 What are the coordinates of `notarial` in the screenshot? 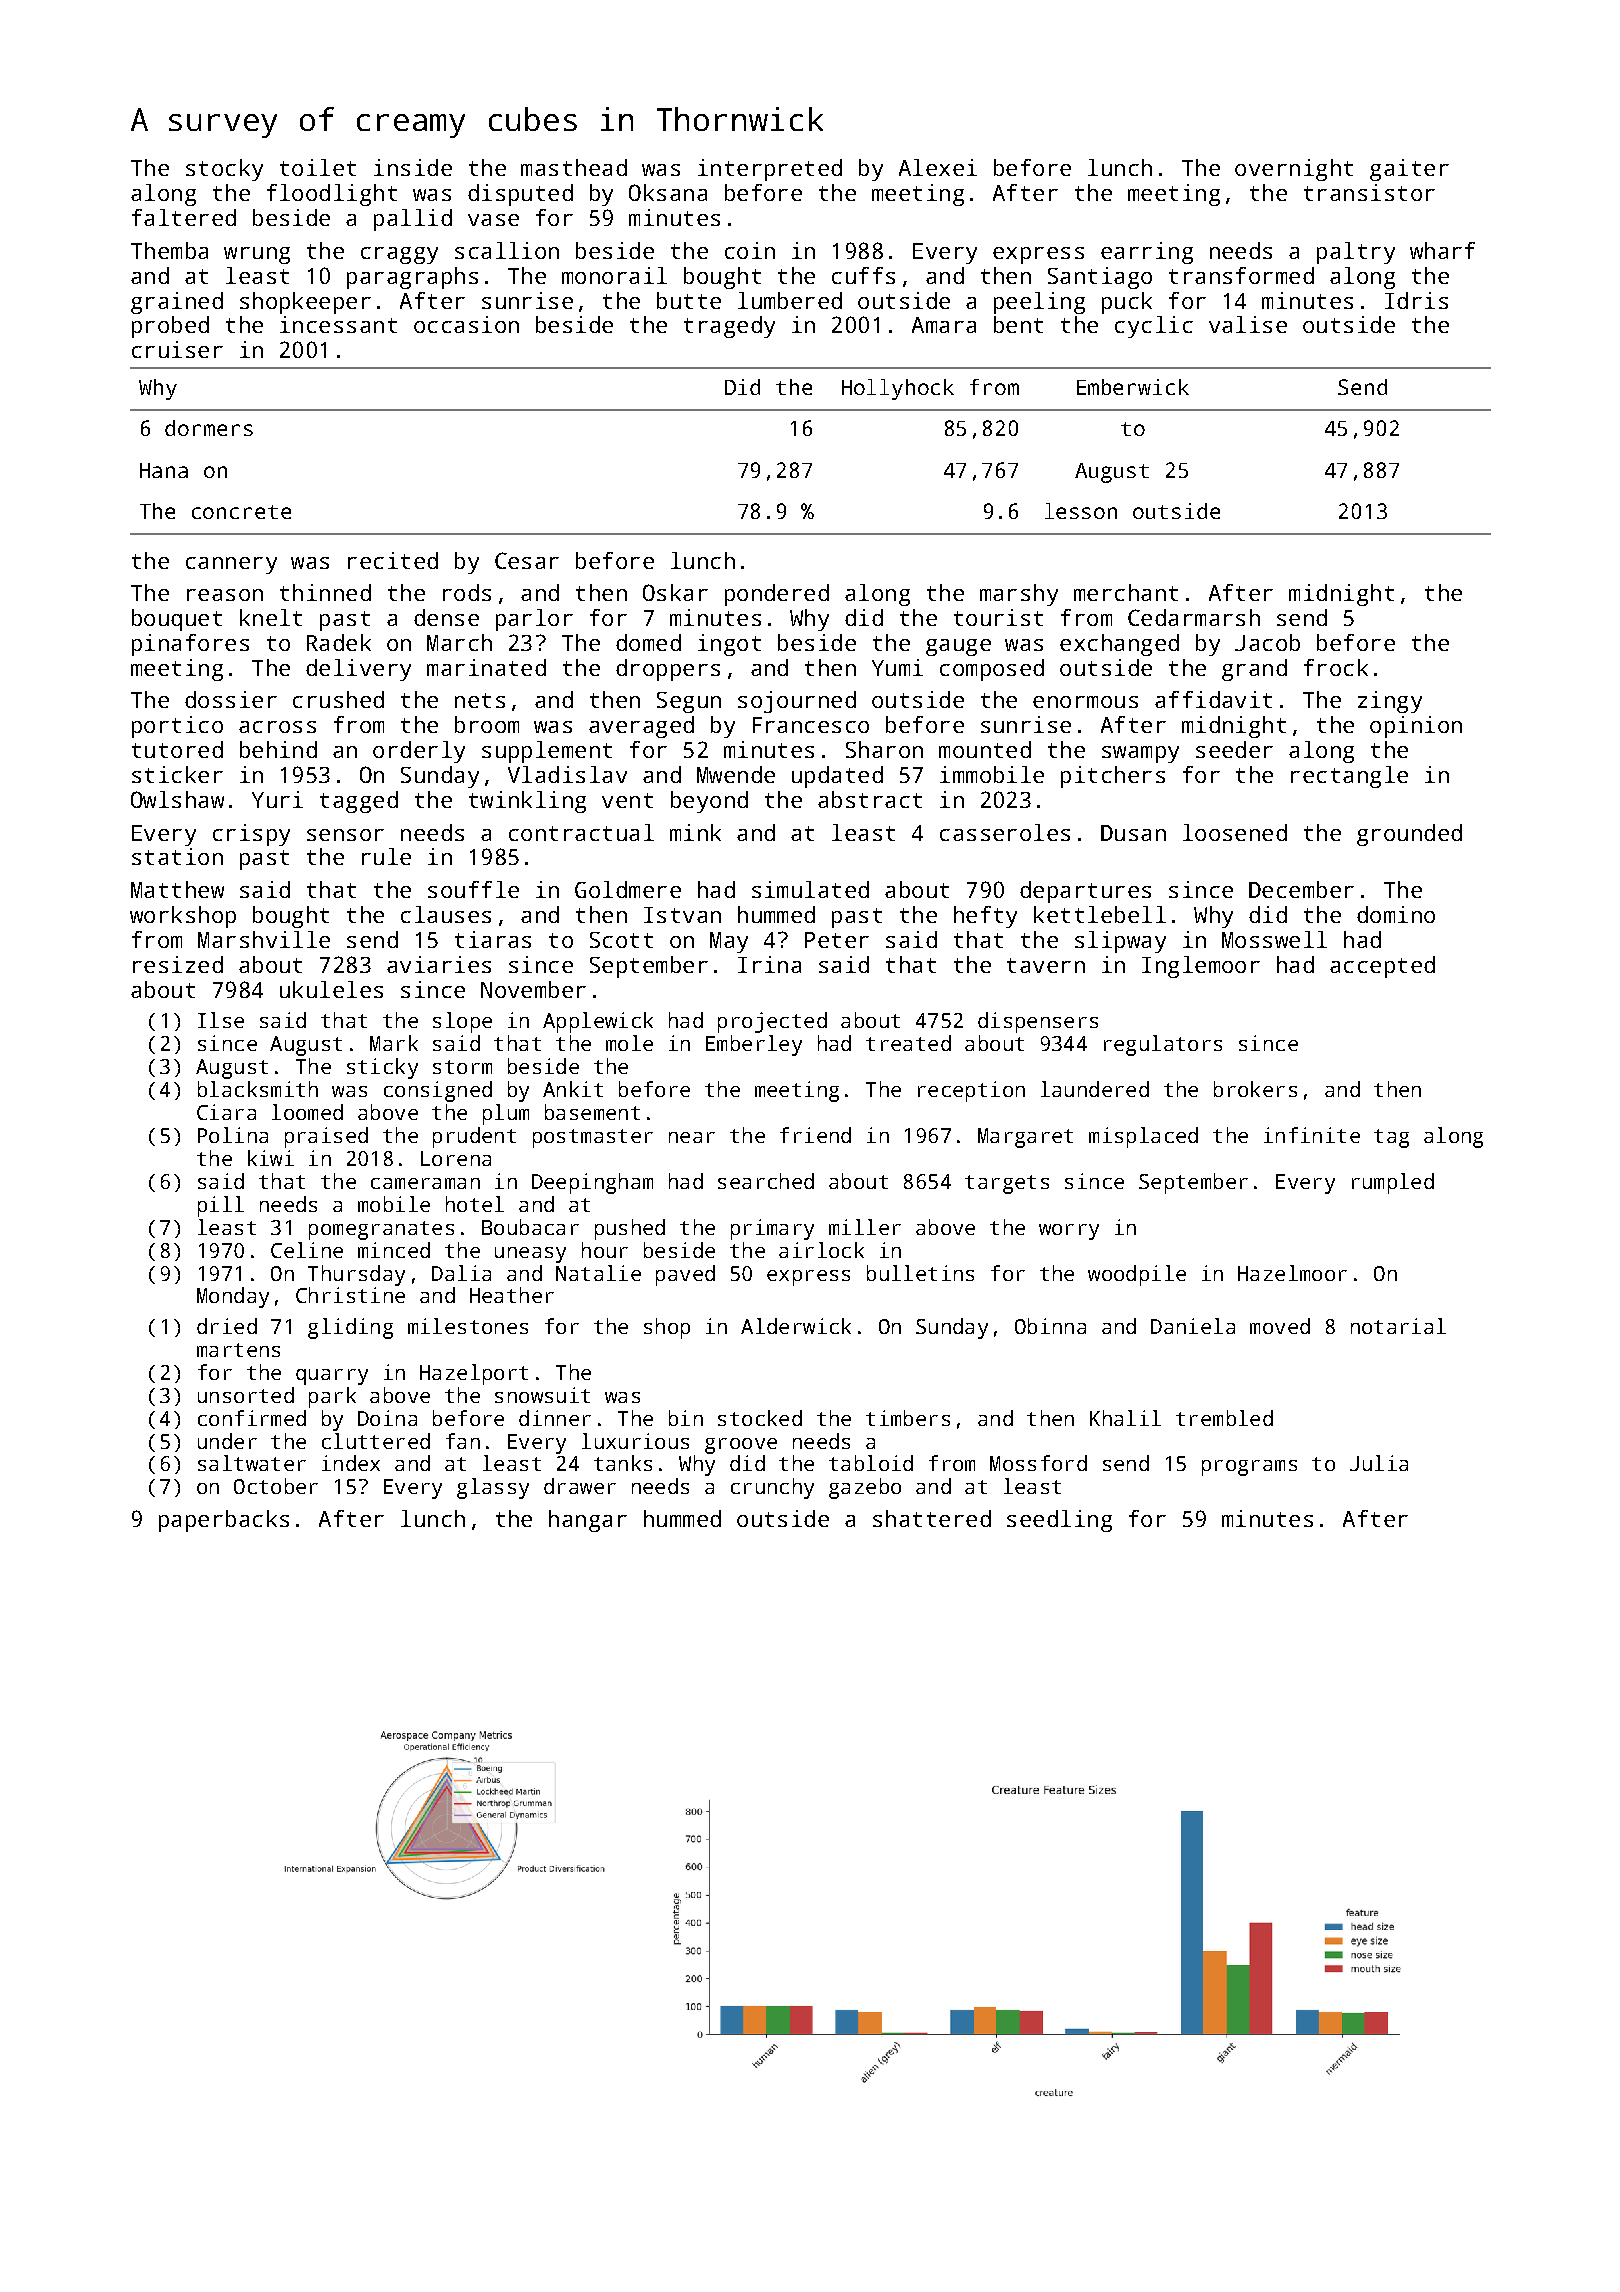 It's located at (1398, 1326).
